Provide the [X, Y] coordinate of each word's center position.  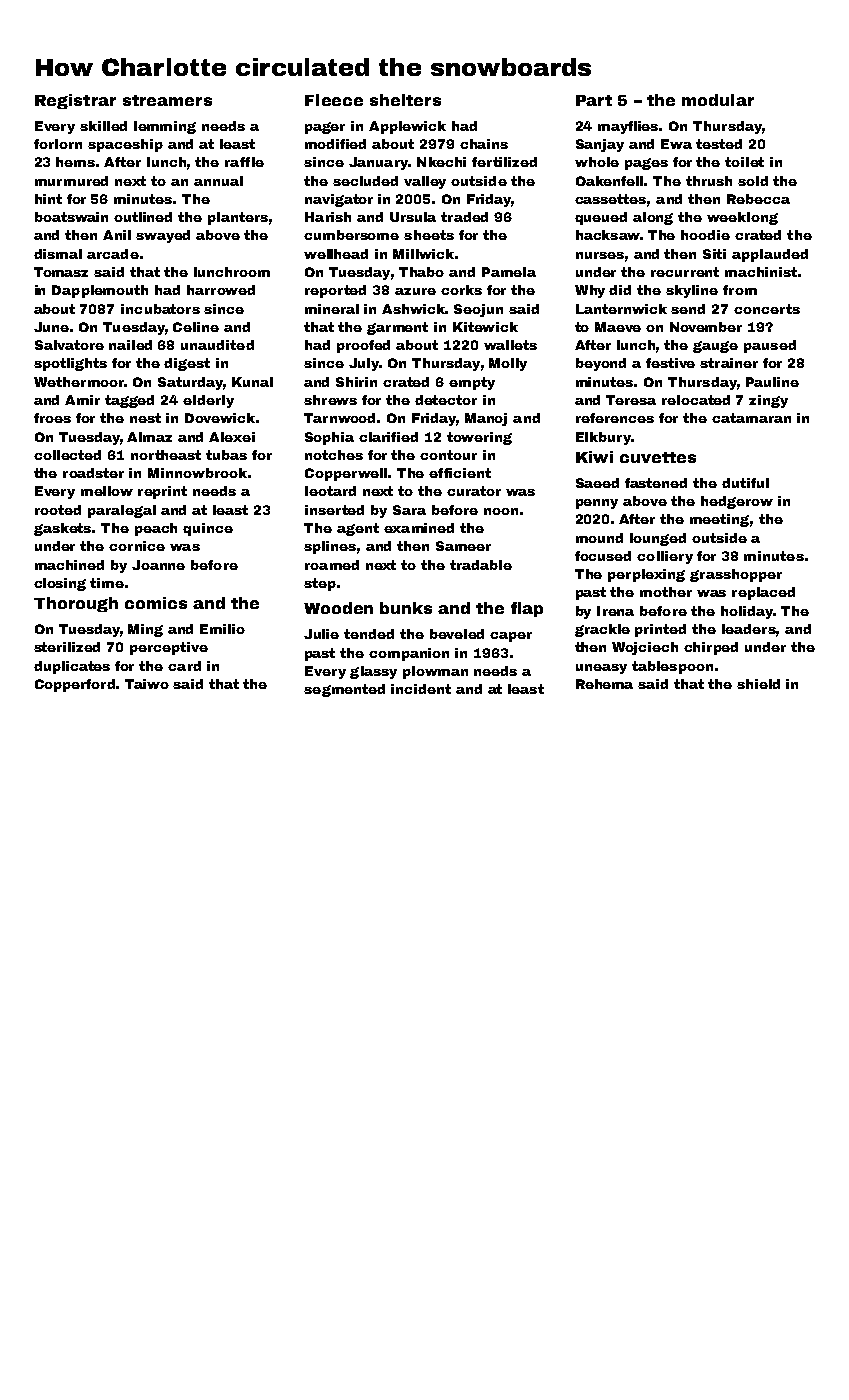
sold [753, 181]
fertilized [504, 162]
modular [718, 100]
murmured [71, 181]
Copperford [75, 685]
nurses [600, 255]
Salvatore [69, 345]
